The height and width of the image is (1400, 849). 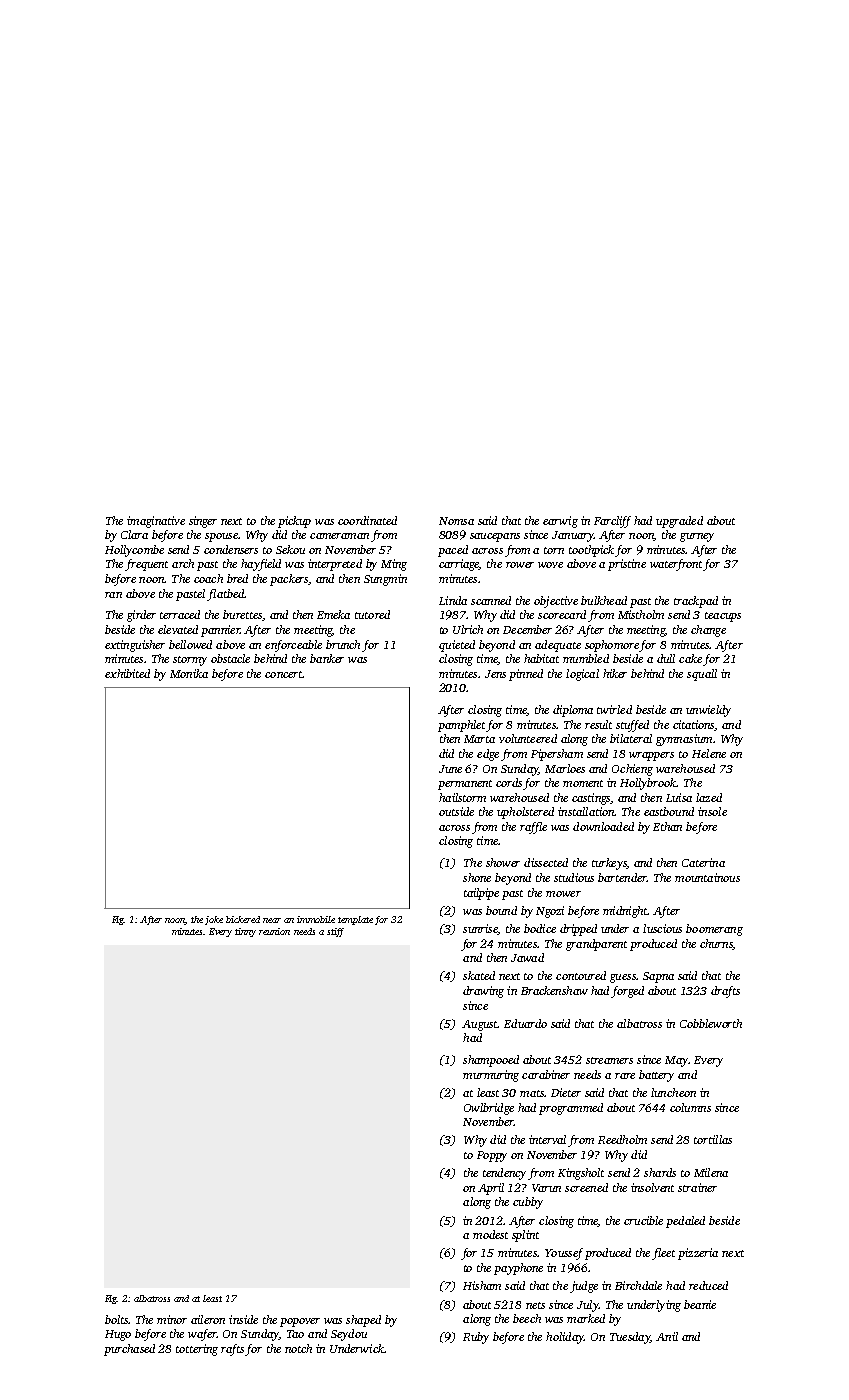 What do you see at coordinates (711, 1023) in the image?
I see `Cobbleworth` at bounding box center [711, 1023].
